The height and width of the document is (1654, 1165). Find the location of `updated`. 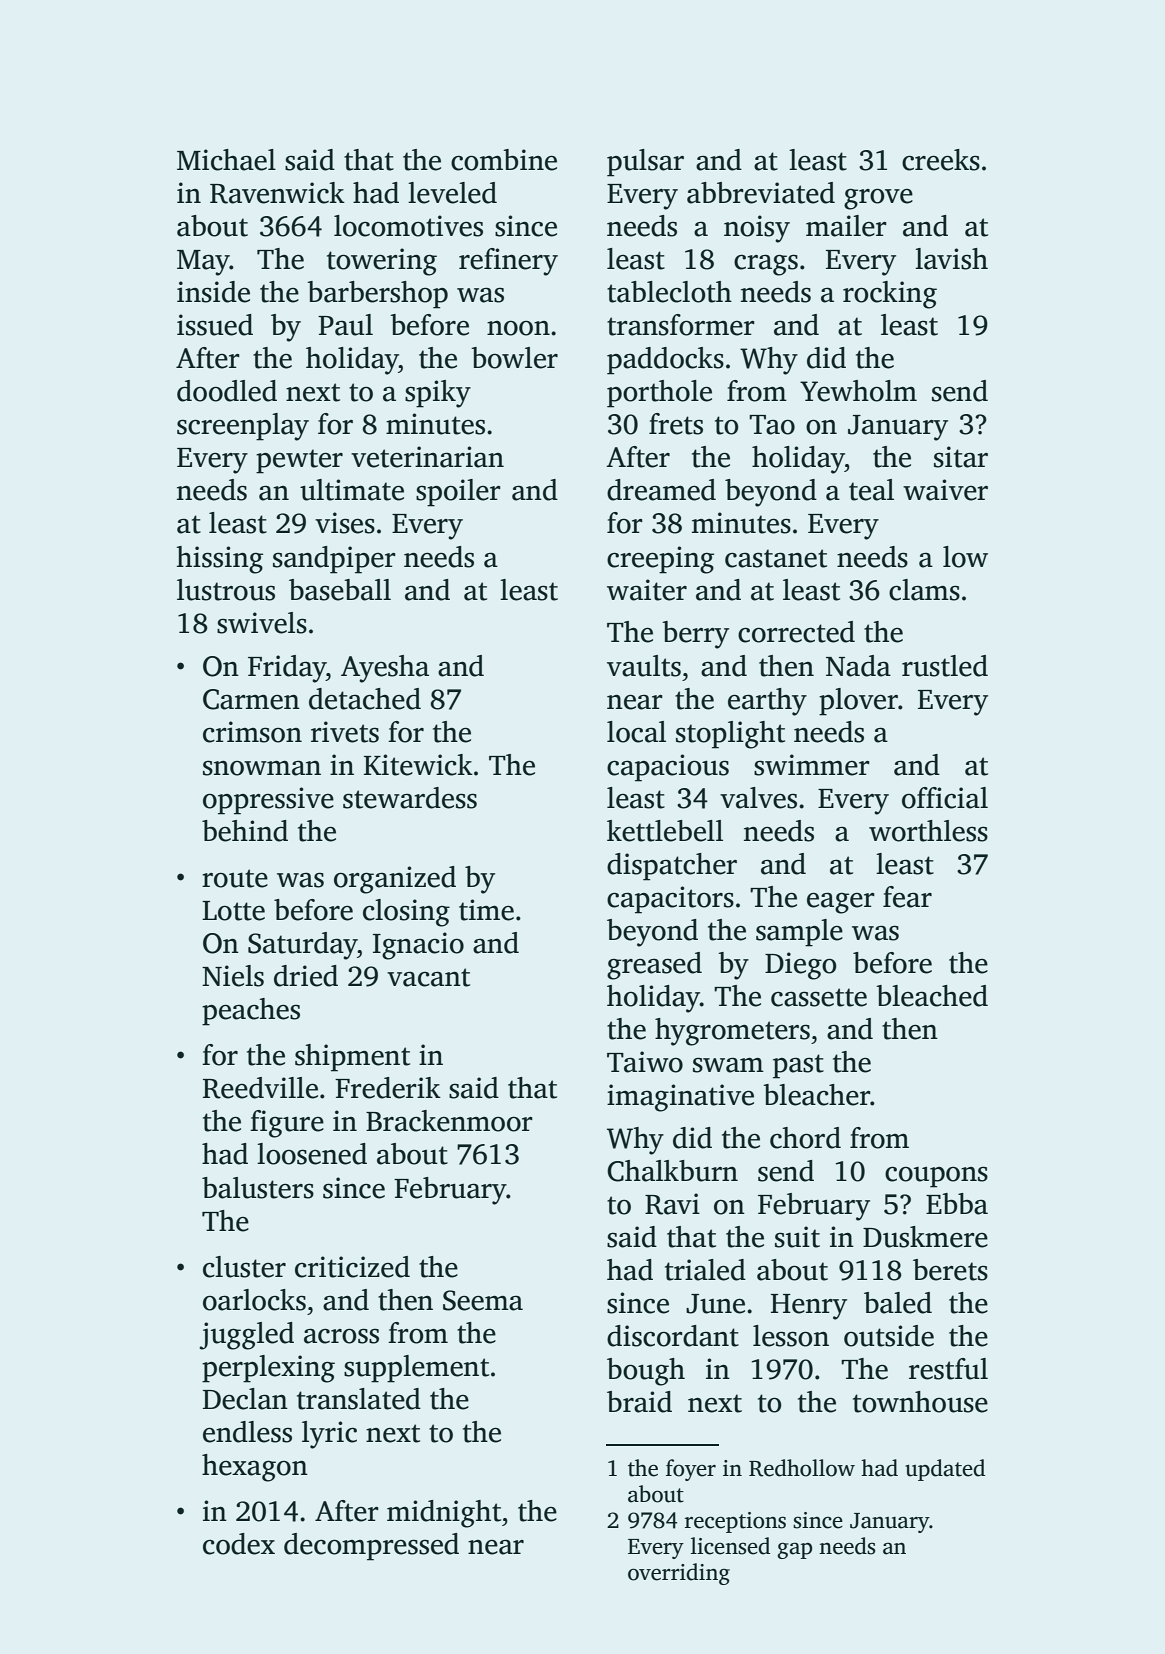

updated is located at coordinates (945, 1470).
